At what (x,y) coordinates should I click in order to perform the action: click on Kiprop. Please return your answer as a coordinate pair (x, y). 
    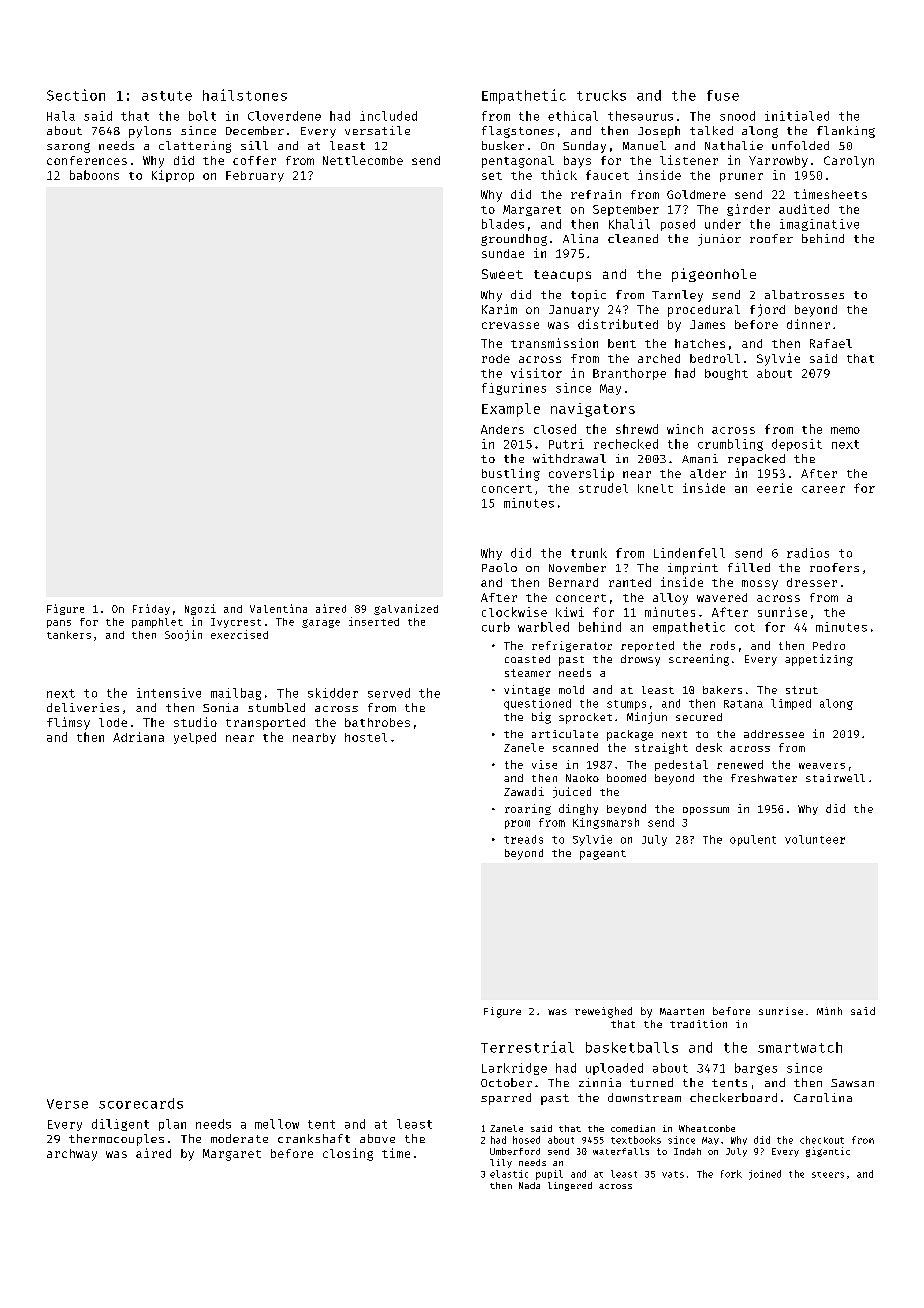
    Looking at the image, I should click on (173, 176).
